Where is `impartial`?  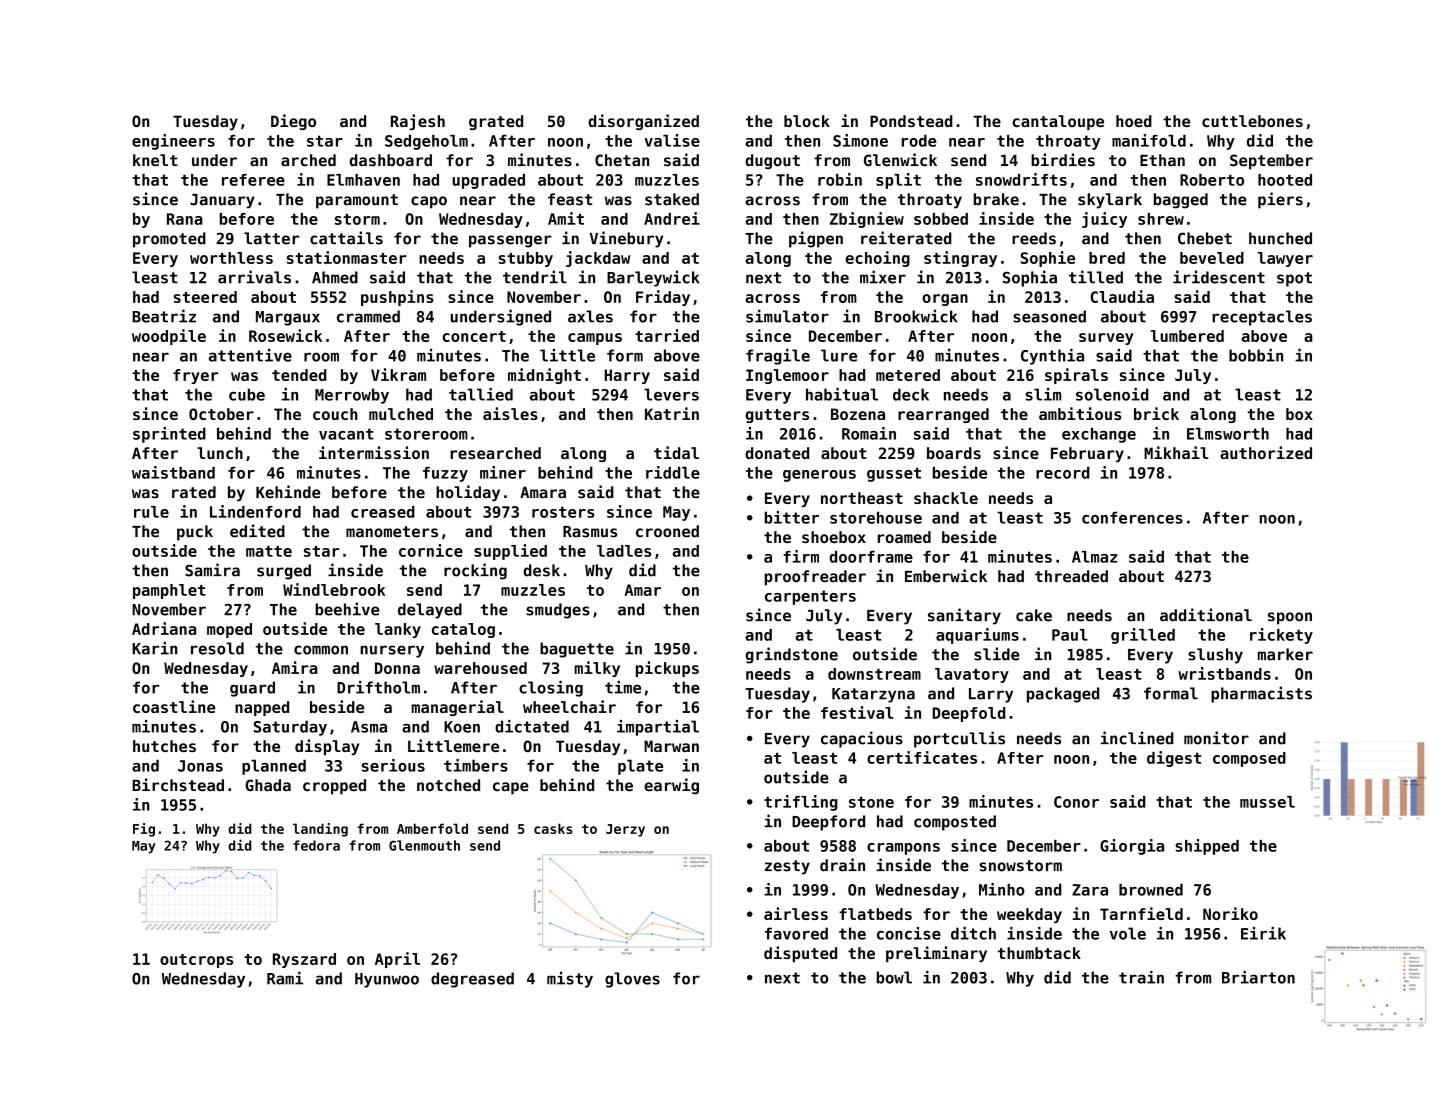 impartial is located at coordinates (658, 728).
